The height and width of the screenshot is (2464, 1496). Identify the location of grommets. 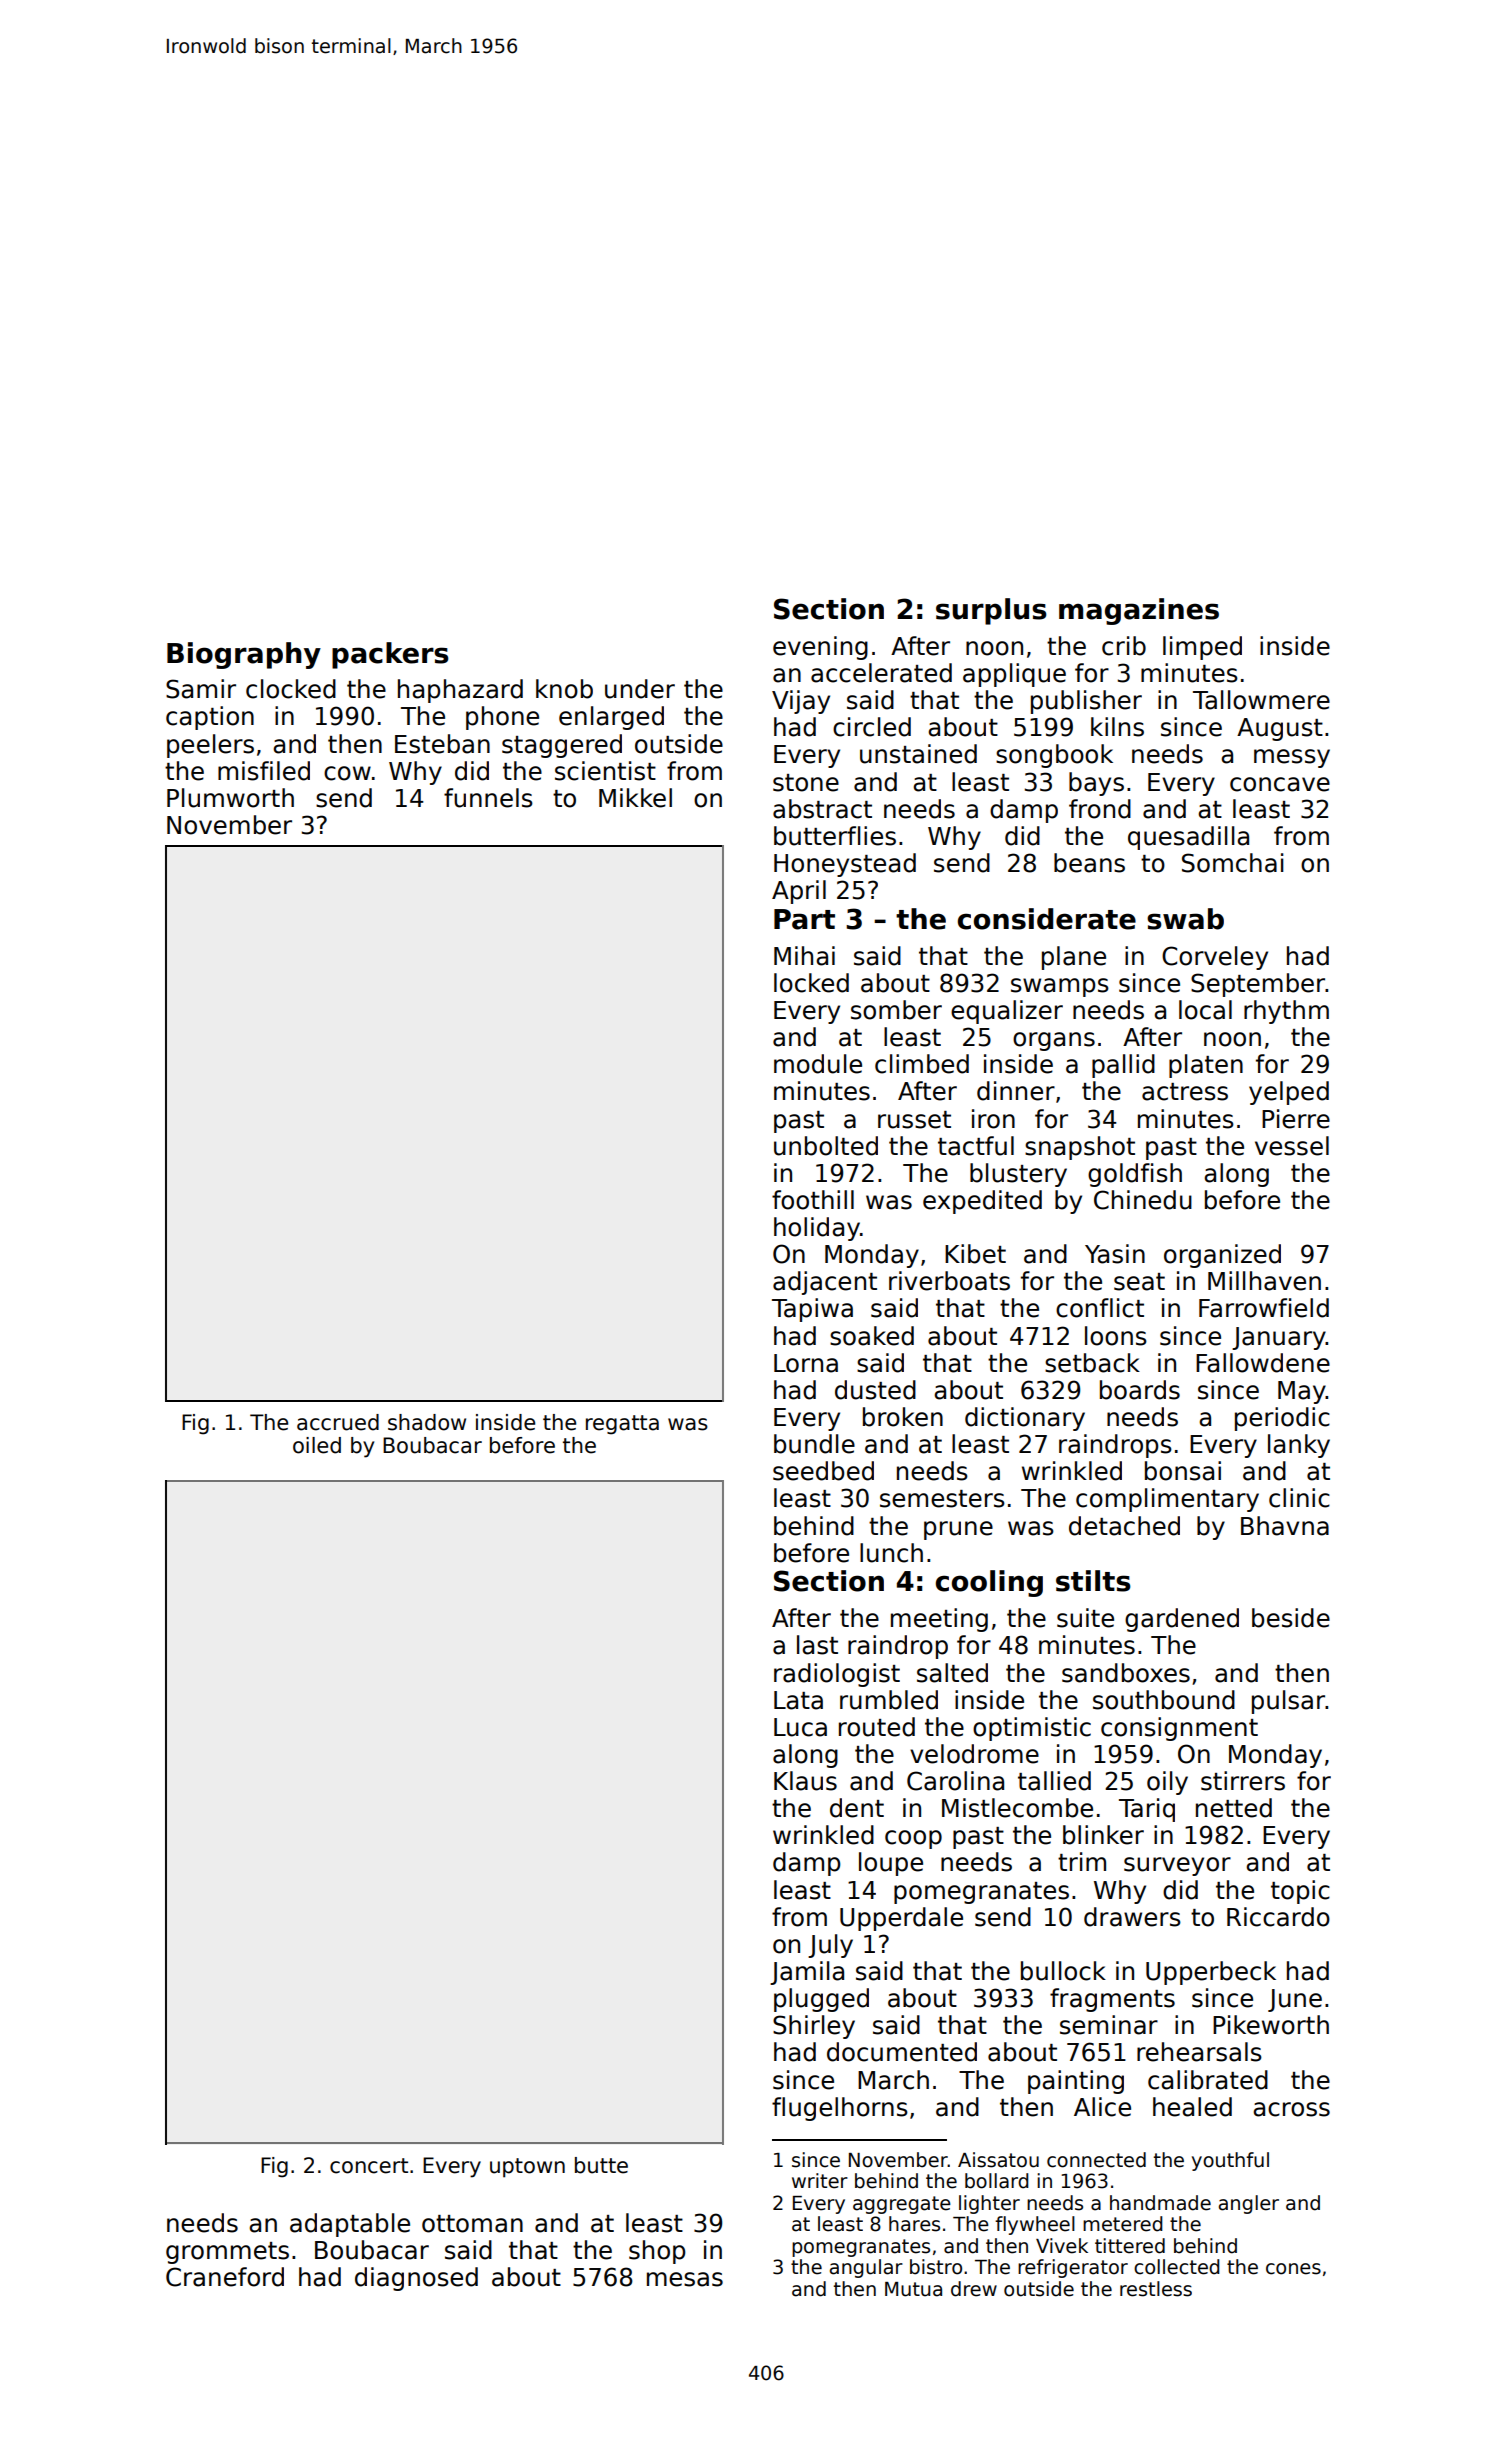
(227, 2253).
